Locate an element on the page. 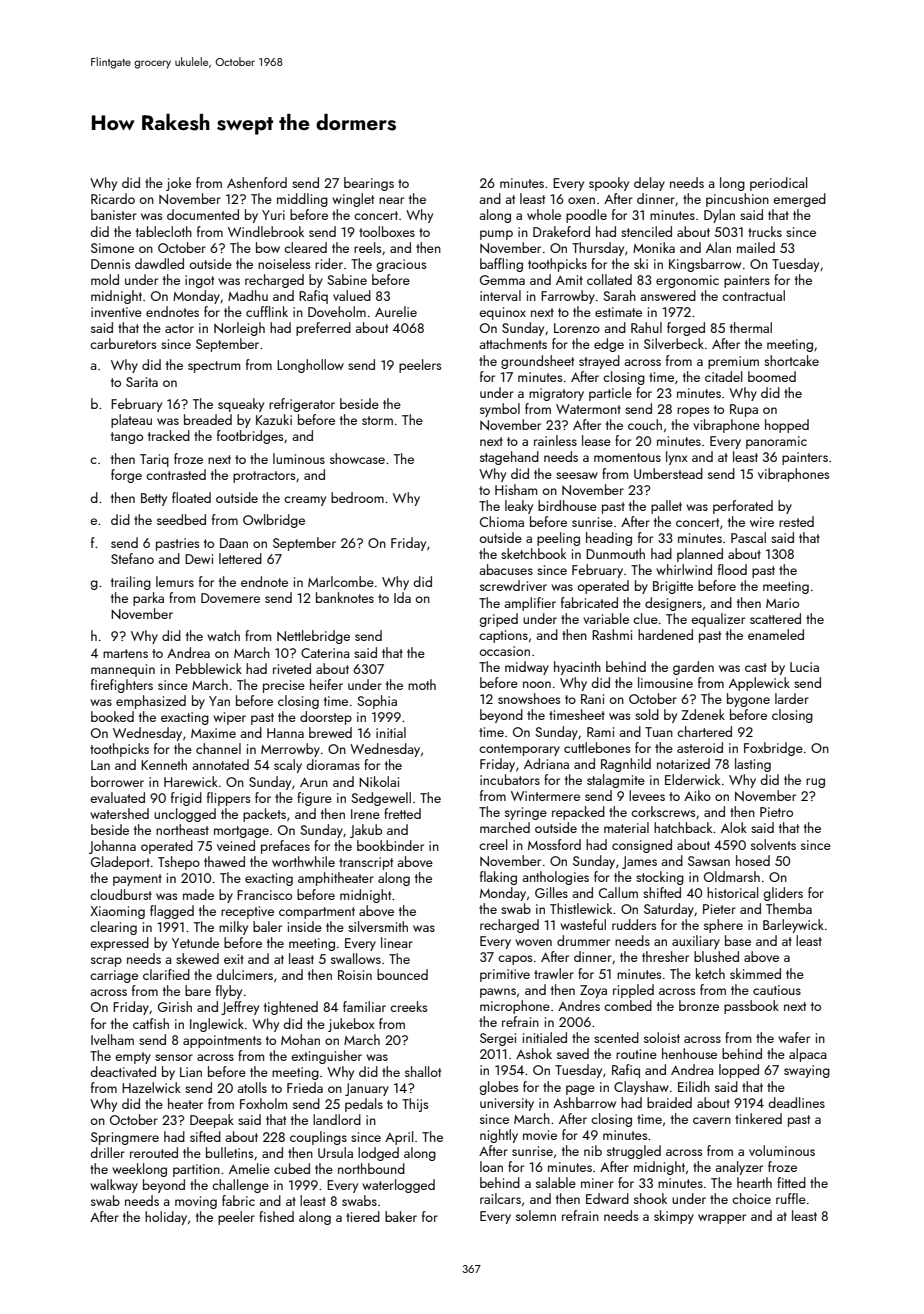  Lucia is located at coordinates (804, 667).
